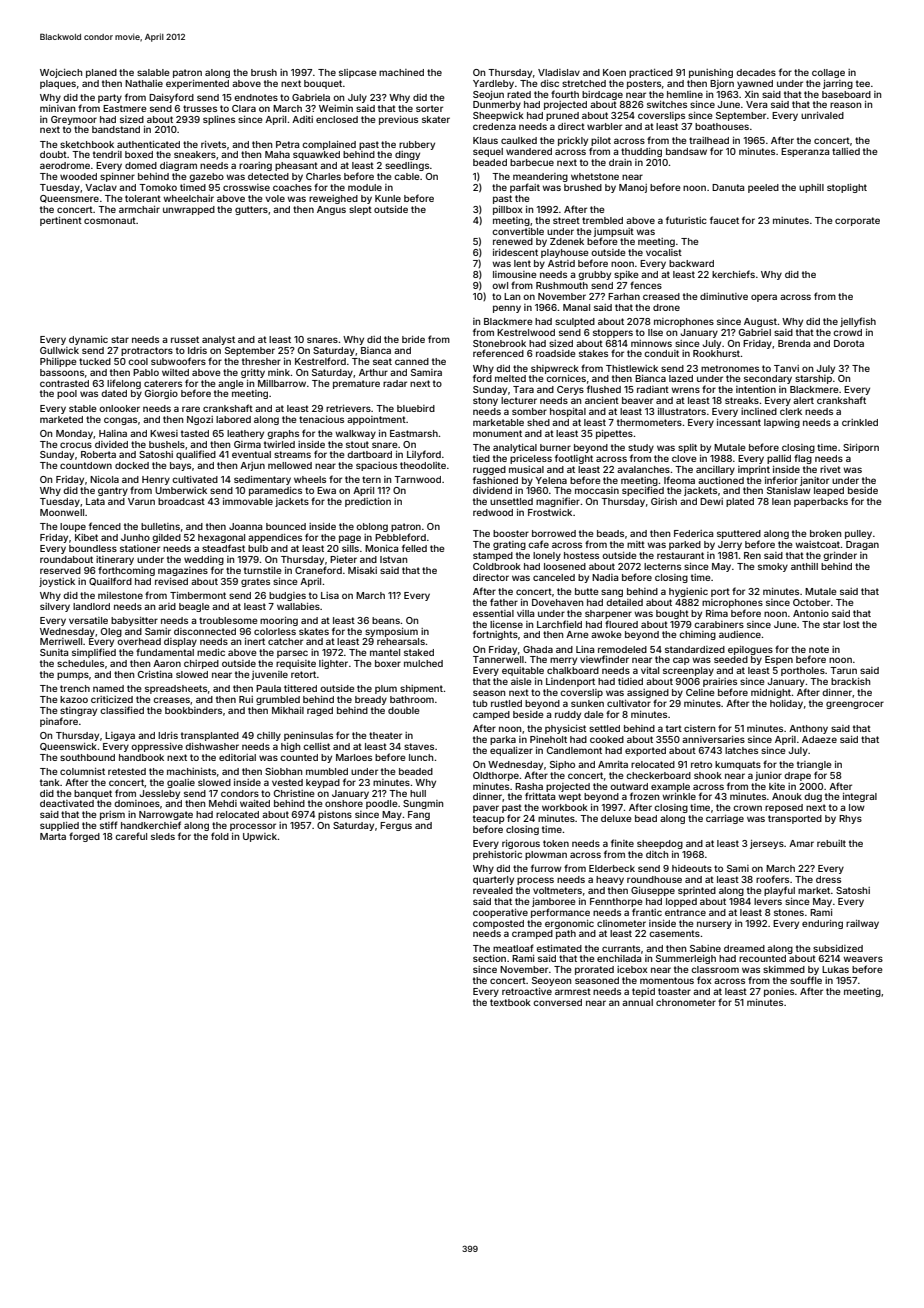 The height and width of the image is (1308, 924). What do you see at coordinates (294, 793) in the image?
I see `Christine` at bounding box center [294, 793].
